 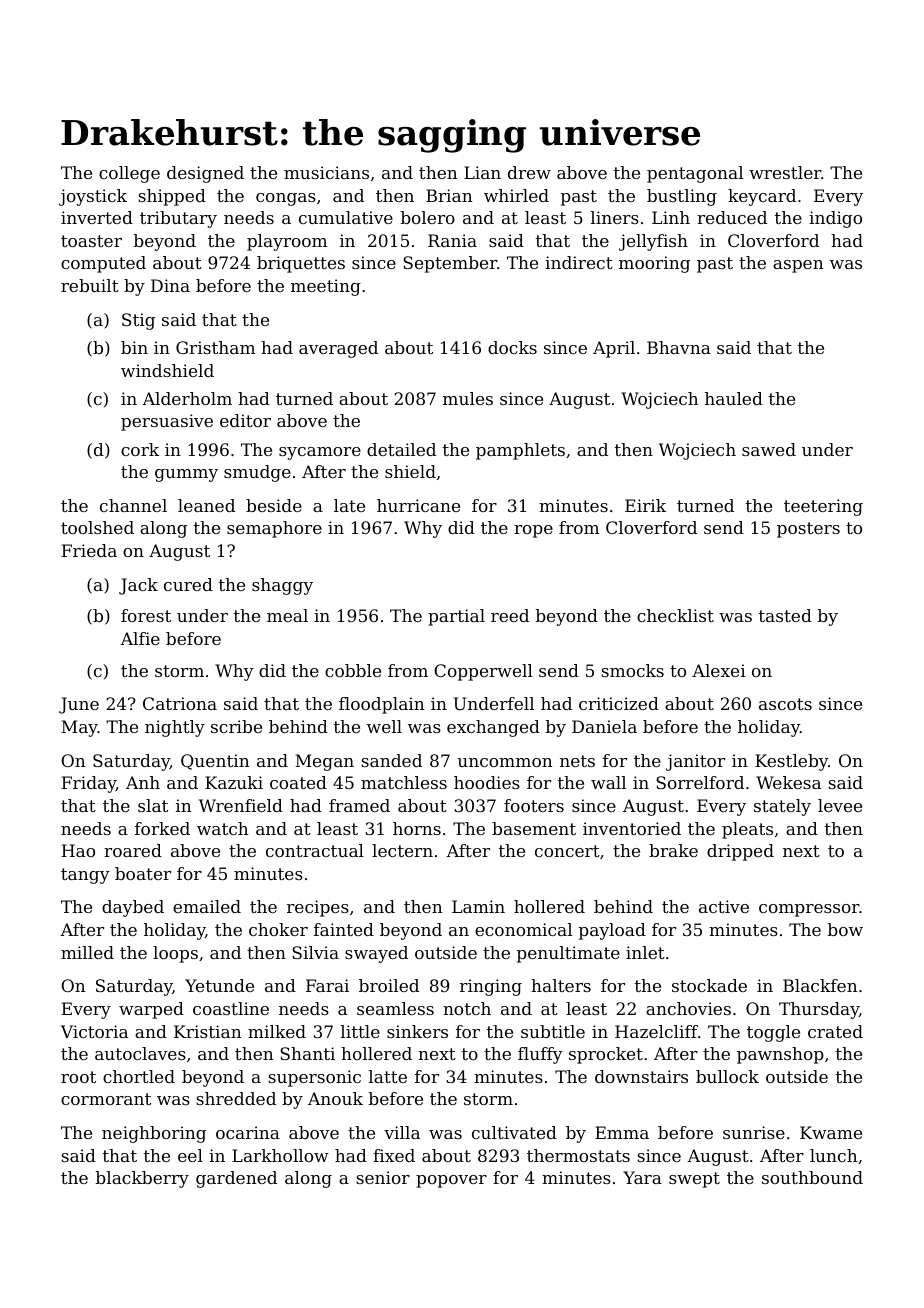 What do you see at coordinates (510, 615) in the page?
I see `reed` at bounding box center [510, 615].
